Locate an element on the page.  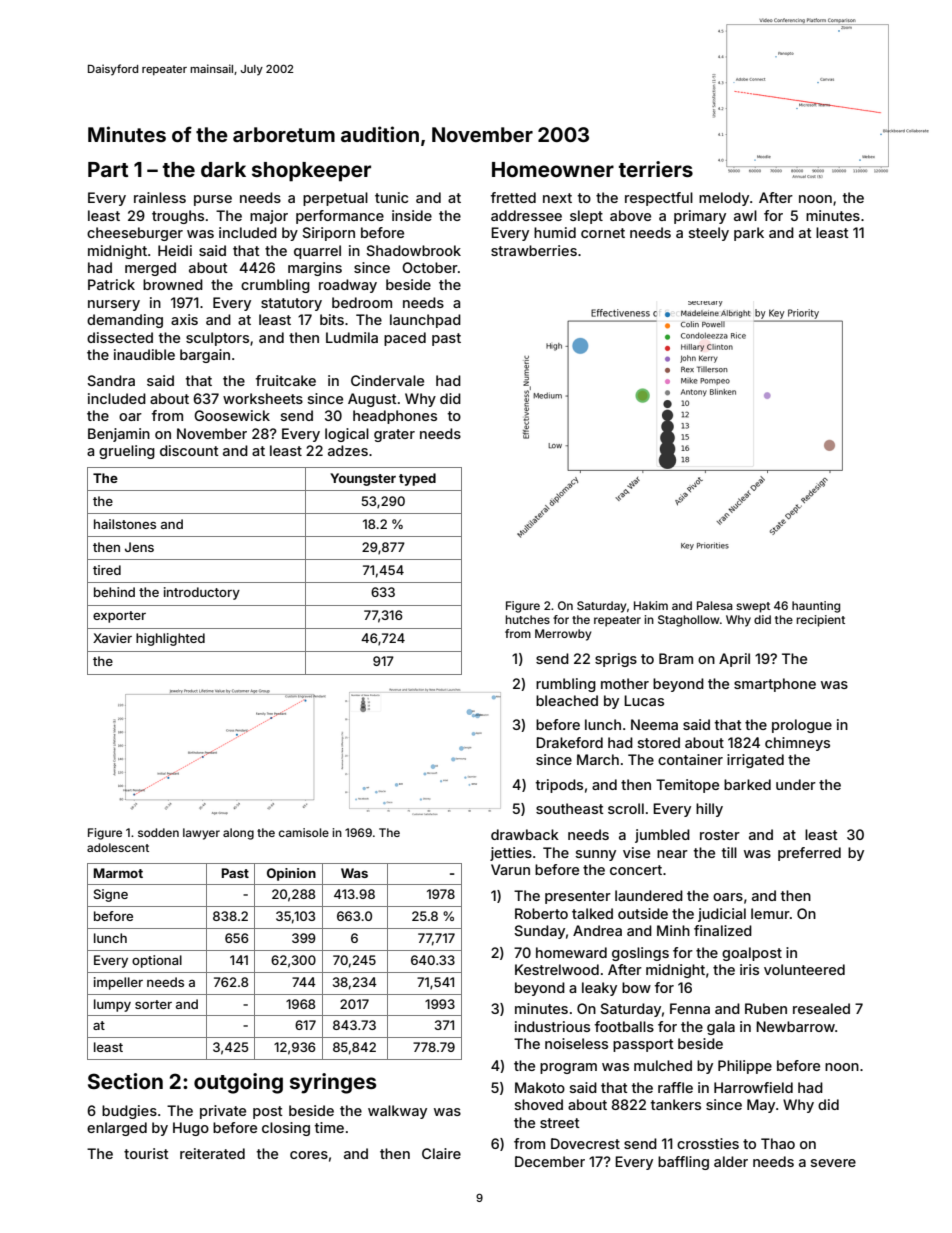
cornet is located at coordinates (603, 233).
